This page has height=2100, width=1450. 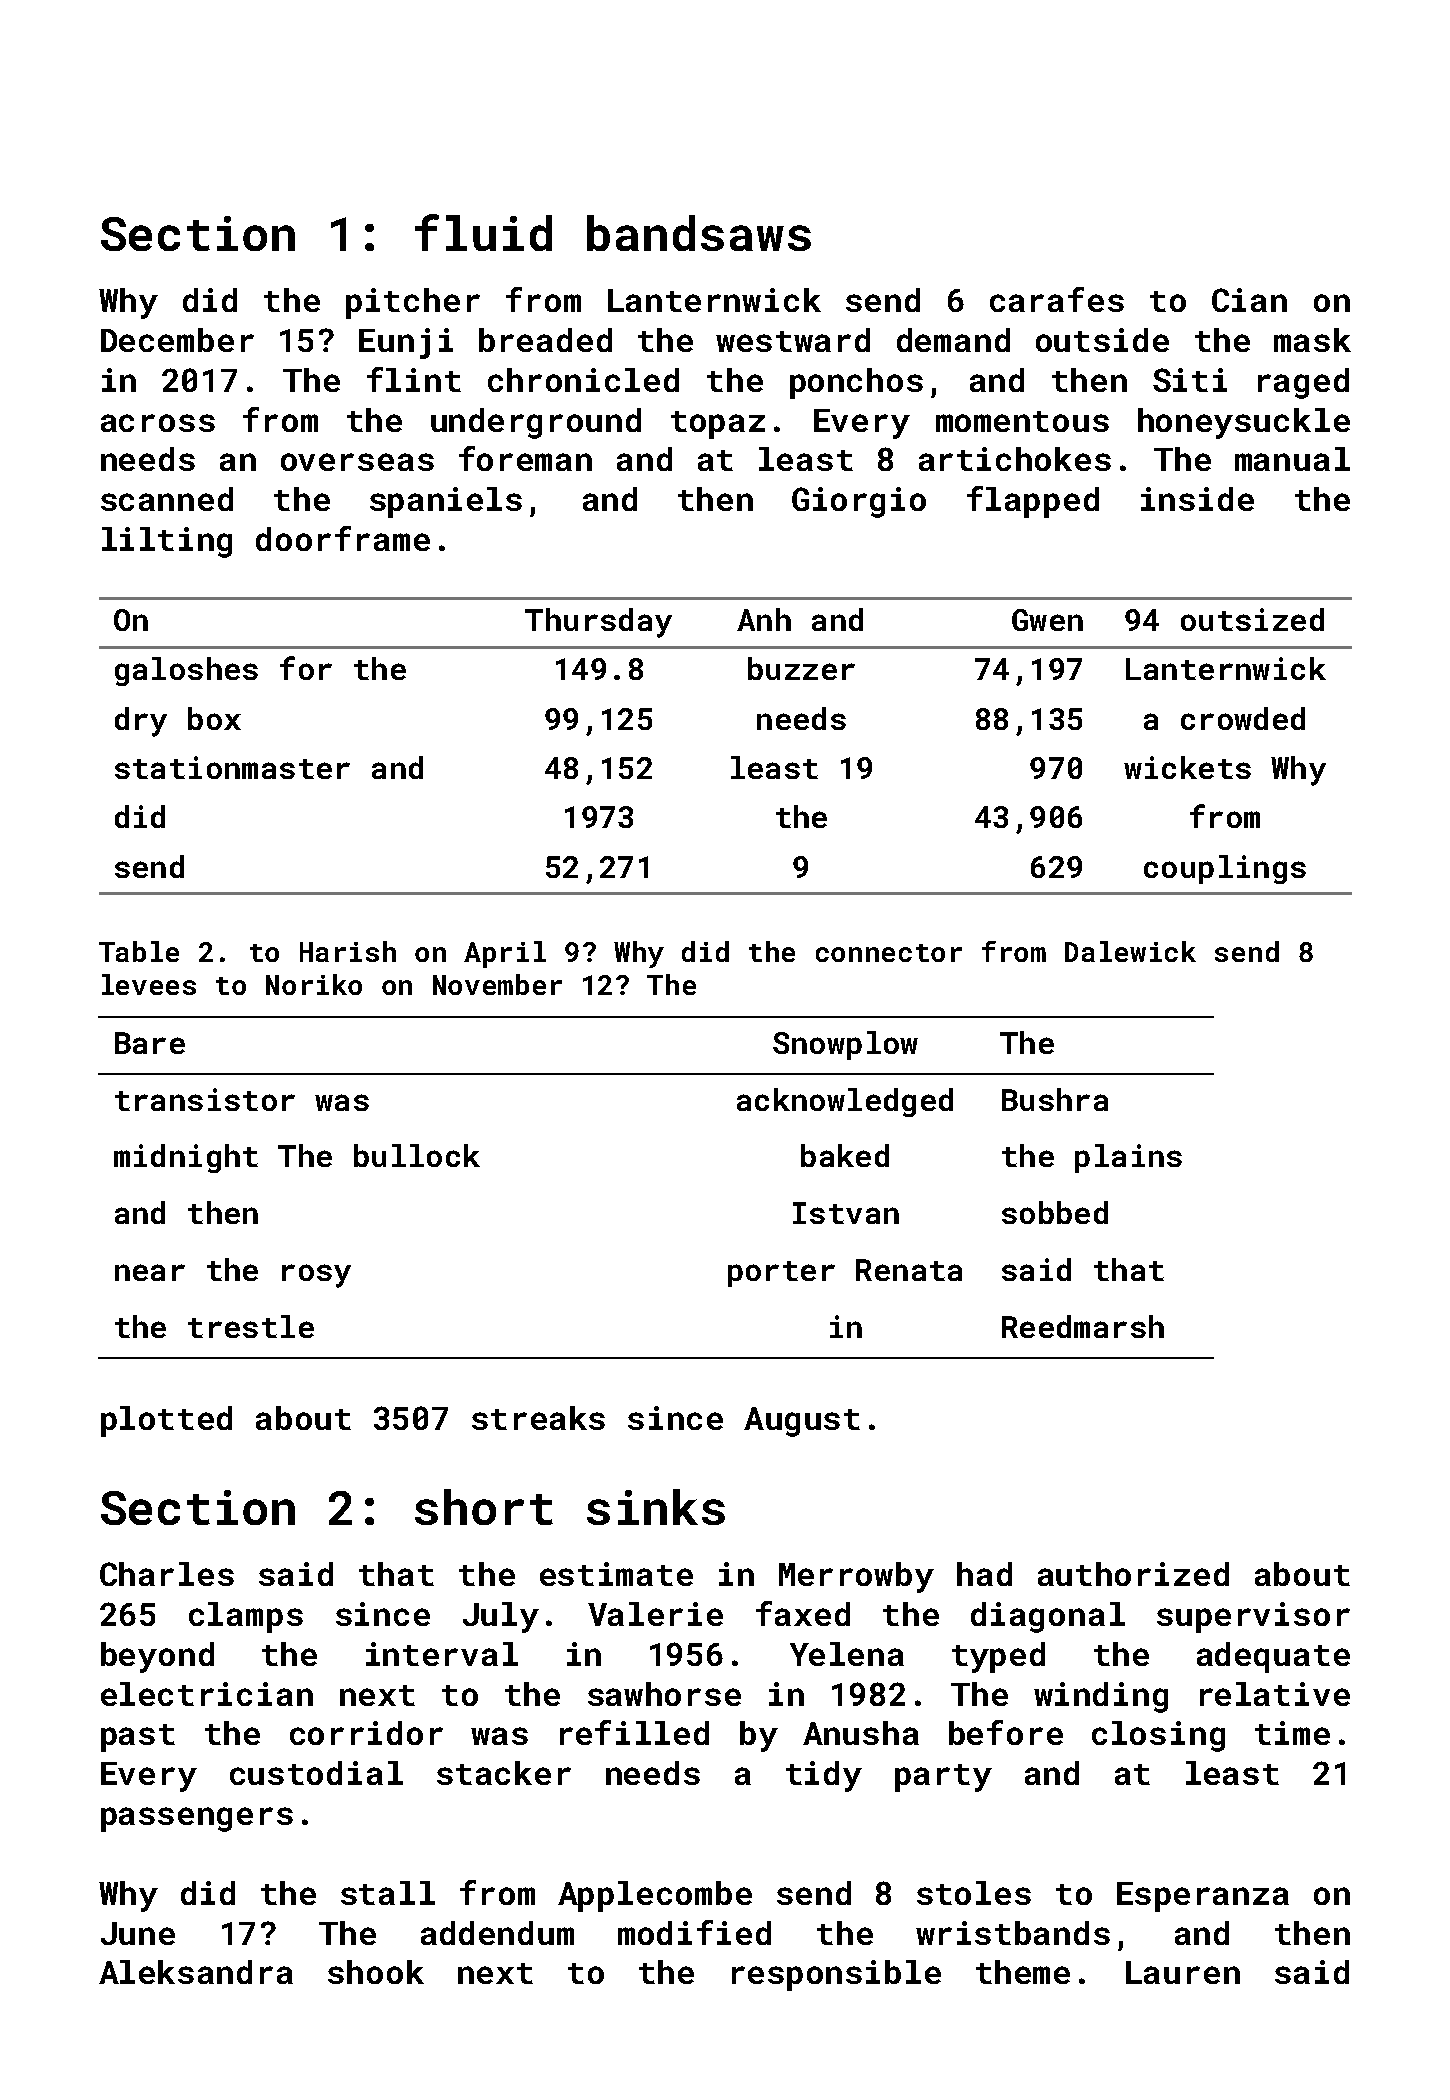 What do you see at coordinates (1057, 299) in the page?
I see `carafes` at bounding box center [1057, 299].
